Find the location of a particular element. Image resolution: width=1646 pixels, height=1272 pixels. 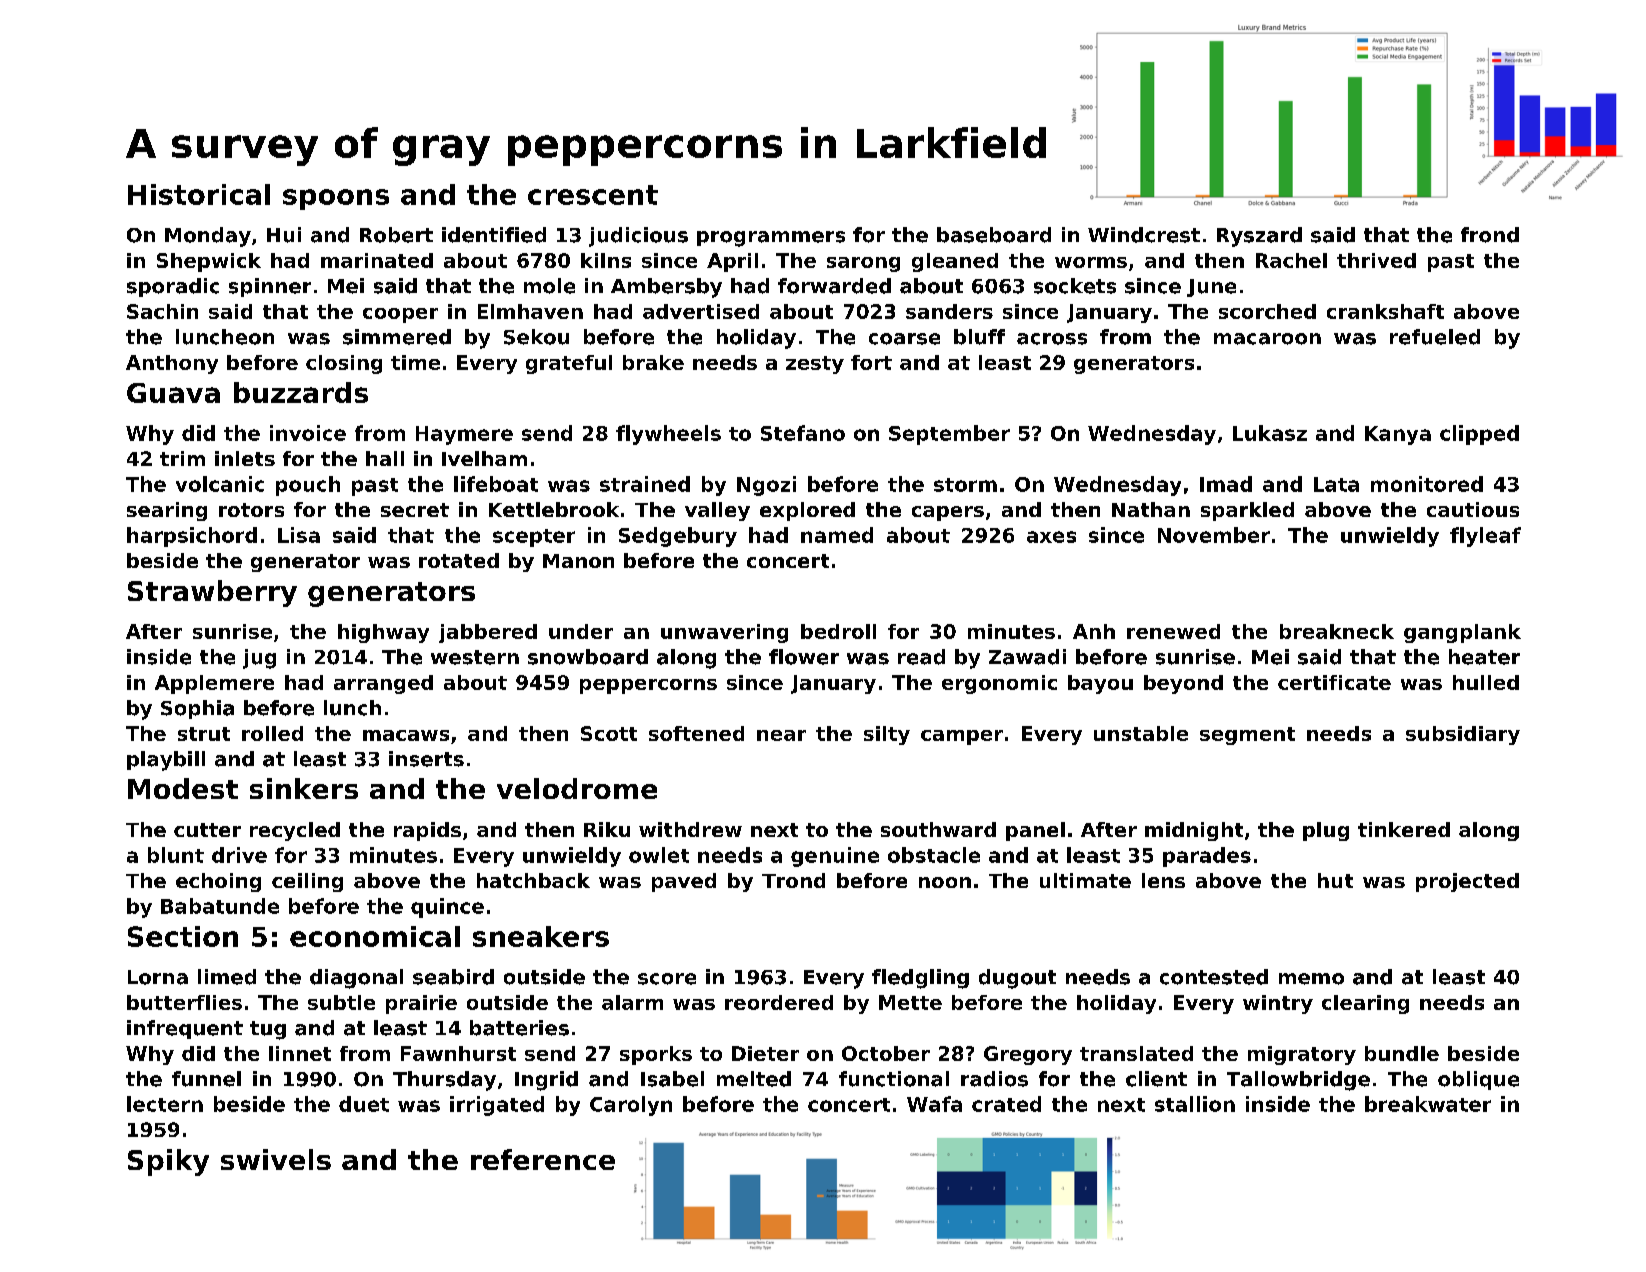

refueled is located at coordinates (1435, 337).
